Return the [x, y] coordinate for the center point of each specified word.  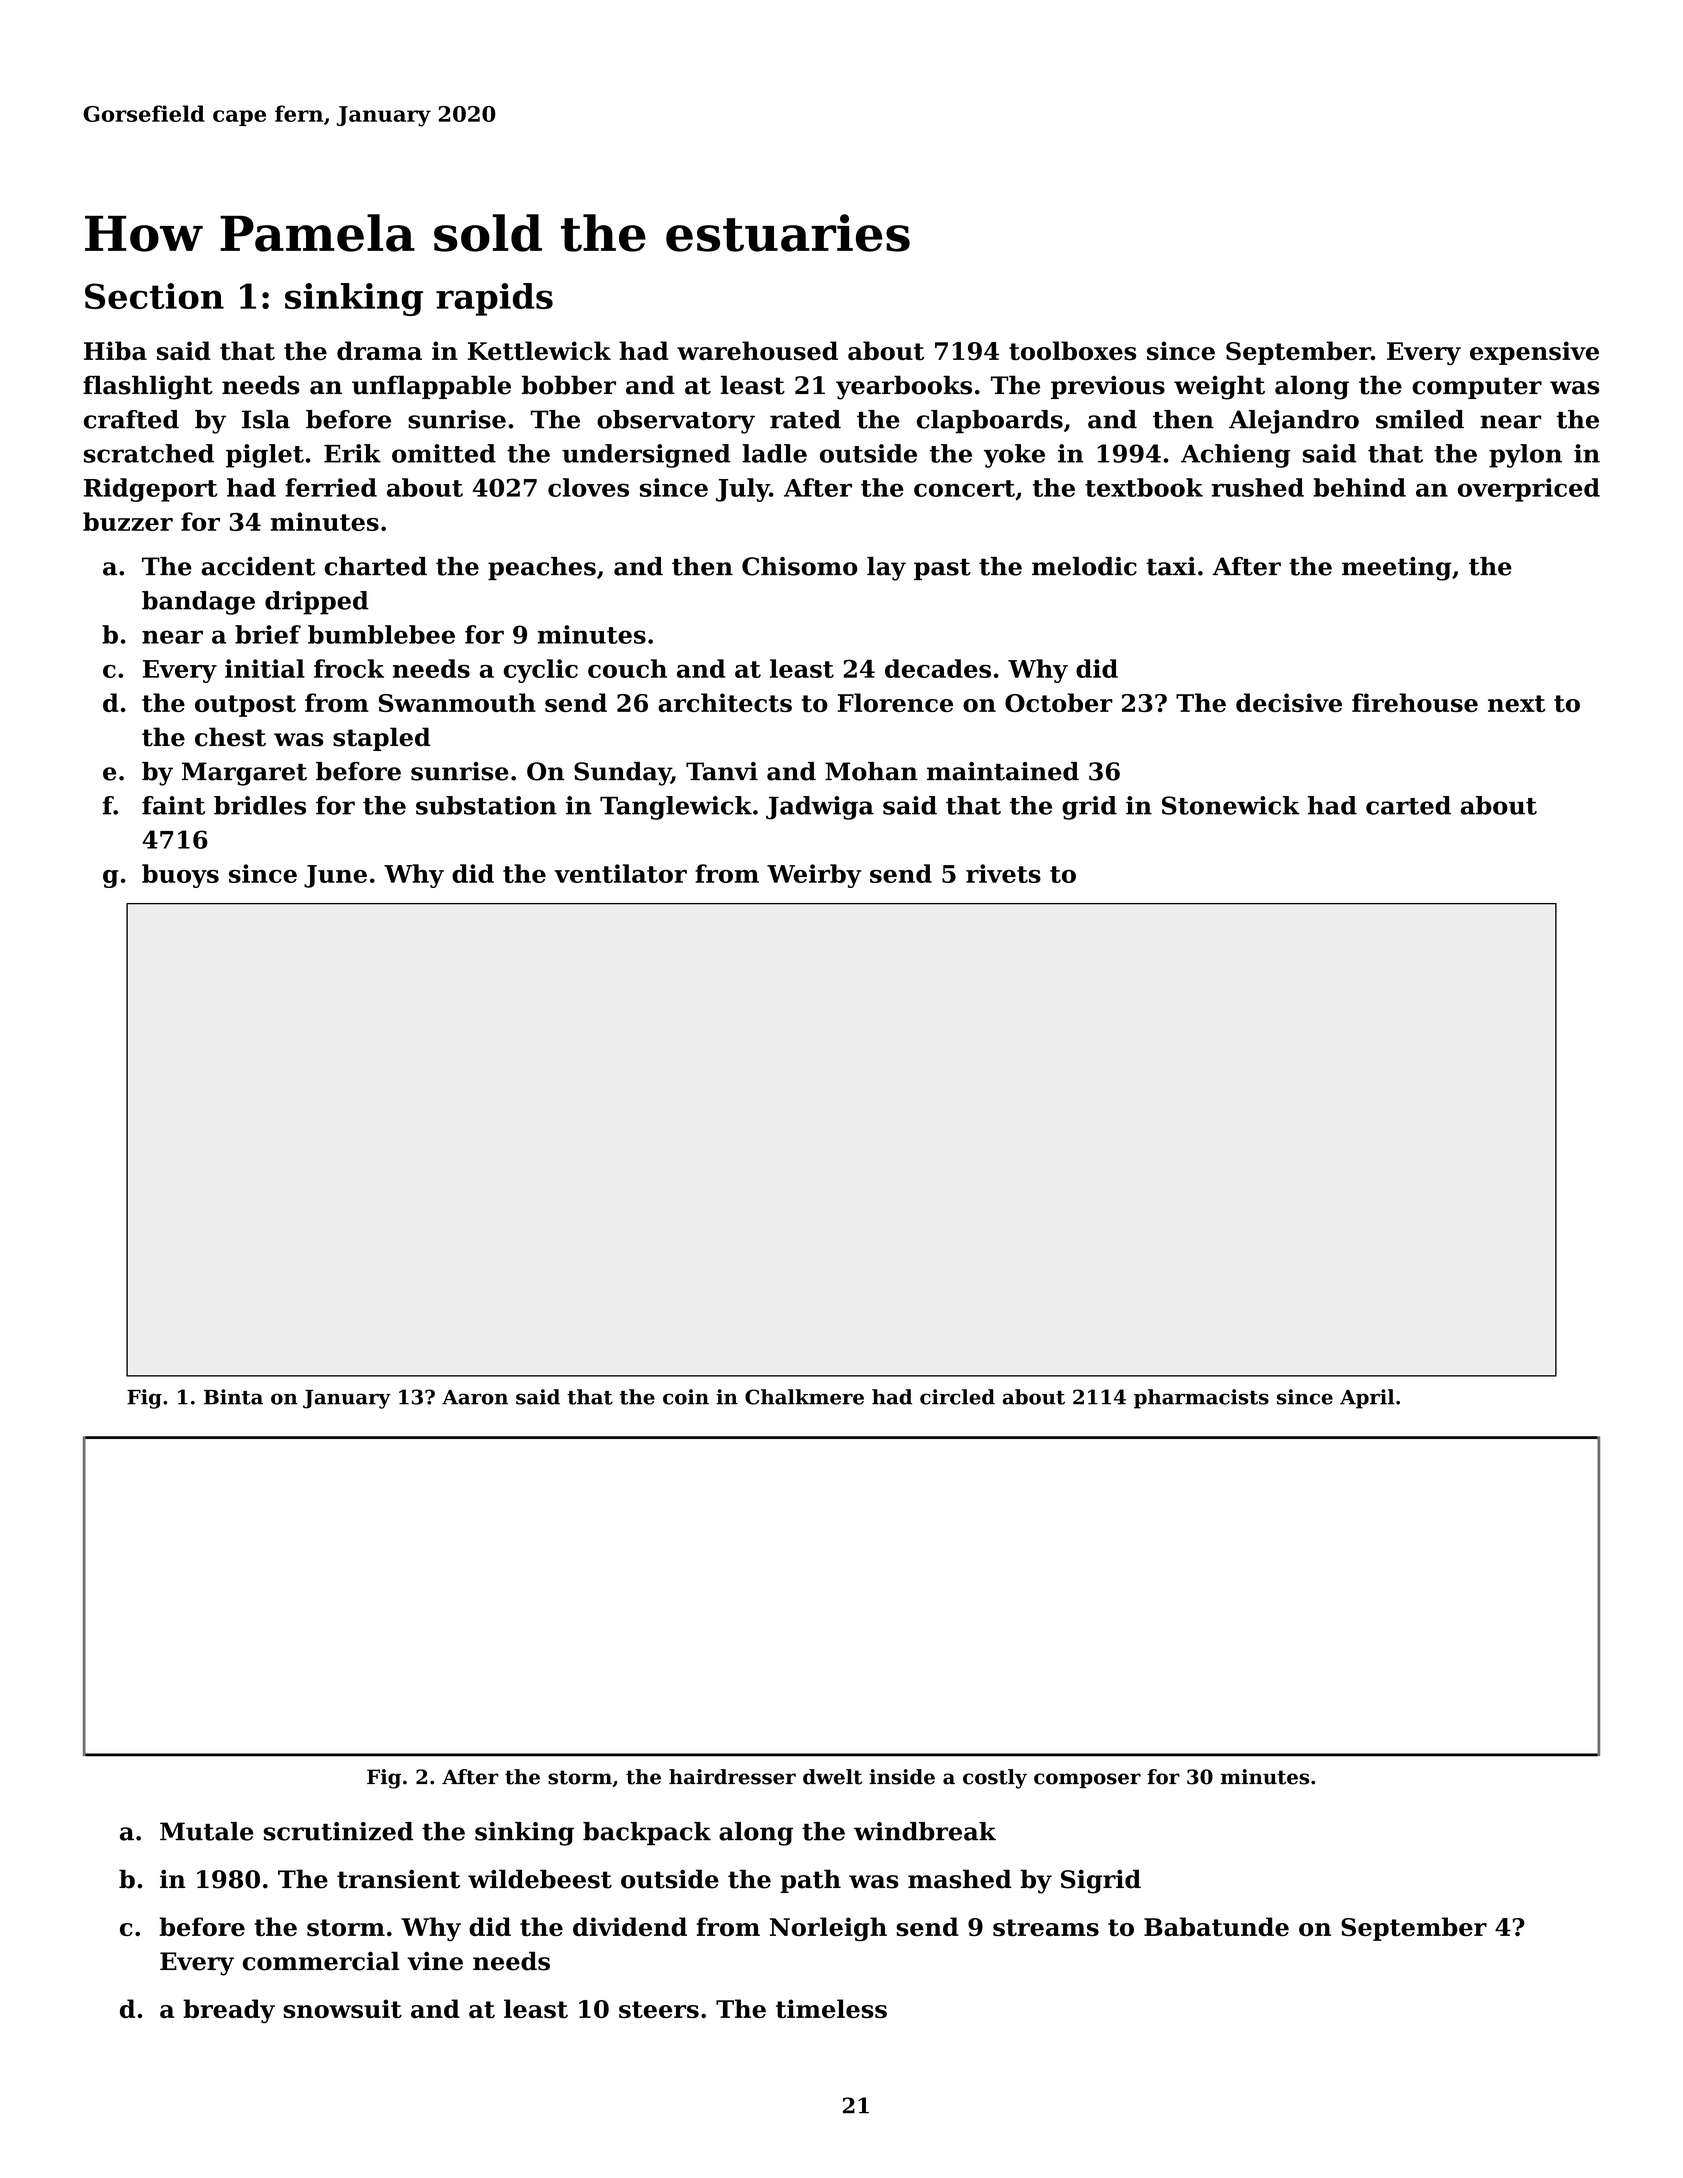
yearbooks [904, 387]
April [1367, 1399]
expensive [1534, 353]
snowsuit [342, 2008]
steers [659, 2009]
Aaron [475, 1397]
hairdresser [732, 1777]
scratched [149, 453]
